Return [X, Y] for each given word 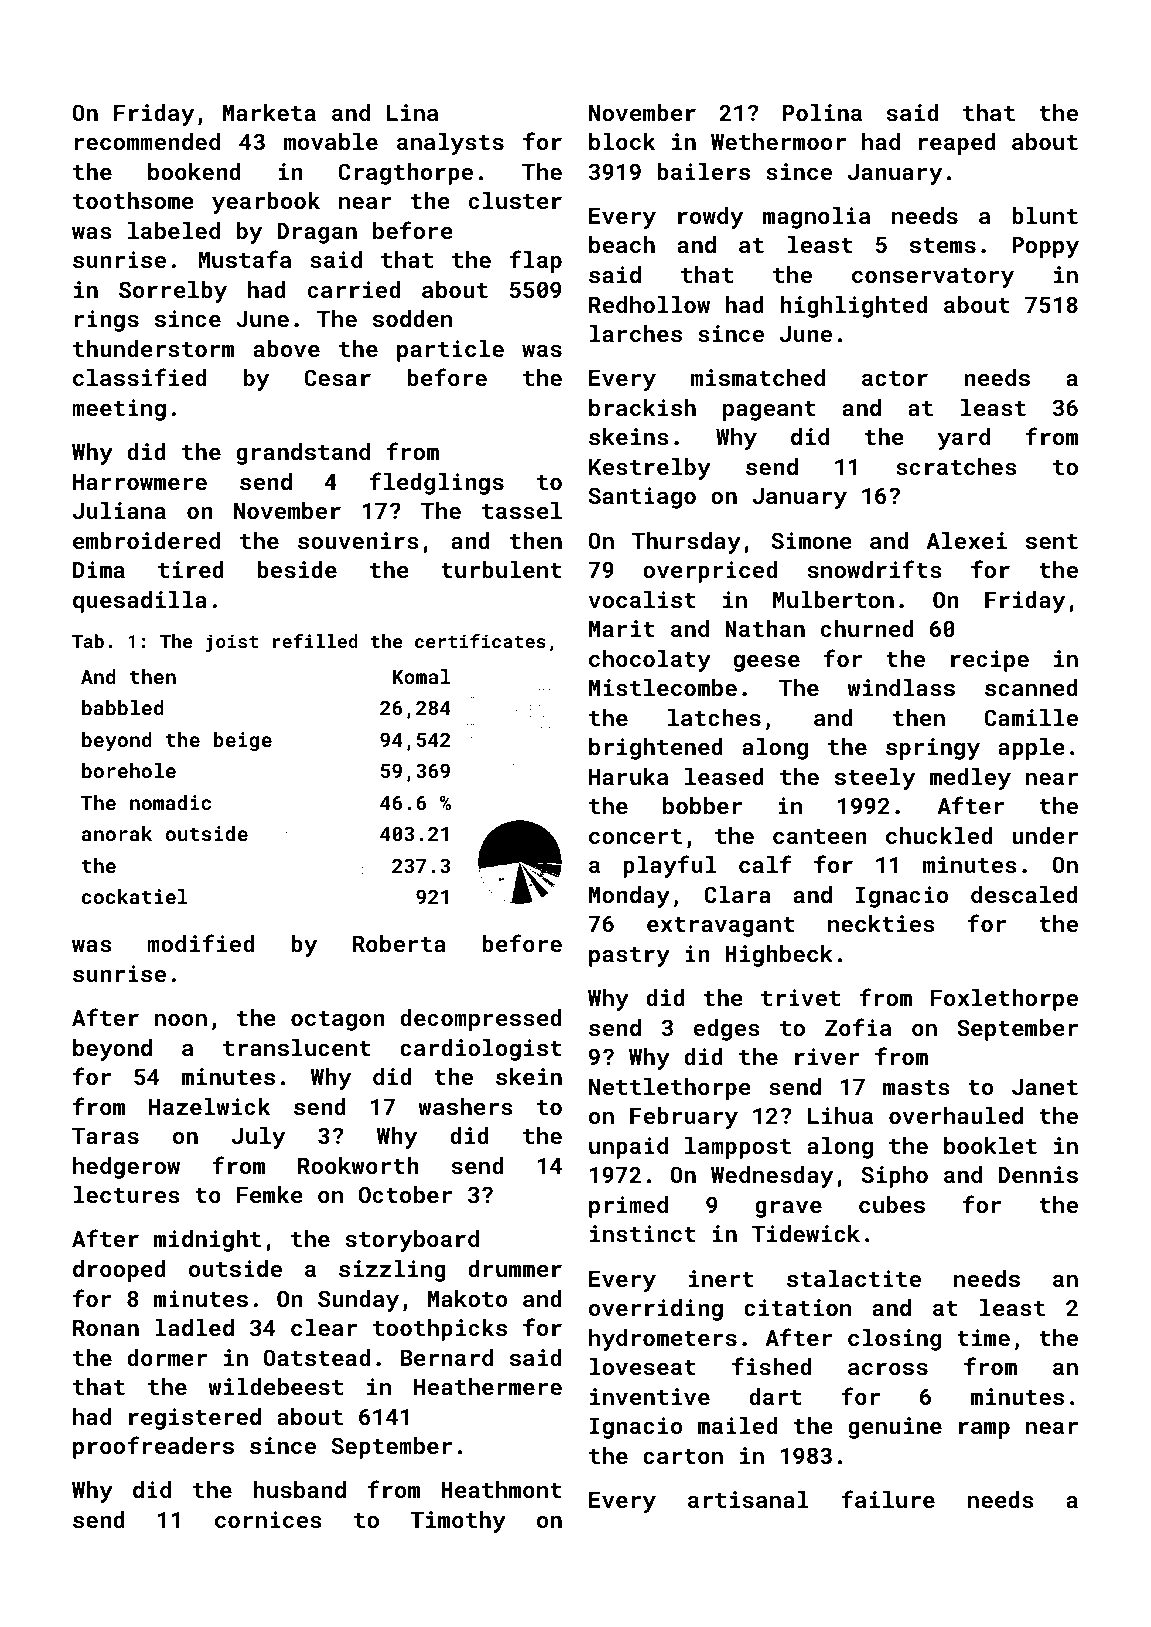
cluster [515, 200]
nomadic [170, 802]
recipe [990, 661]
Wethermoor [778, 141]
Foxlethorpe [1004, 1000]
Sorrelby [173, 292]
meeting [119, 410]
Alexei [966, 540]
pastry [629, 957]
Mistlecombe [663, 687]
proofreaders [153, 1447]
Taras [105, 1136]
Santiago [642, 498]
